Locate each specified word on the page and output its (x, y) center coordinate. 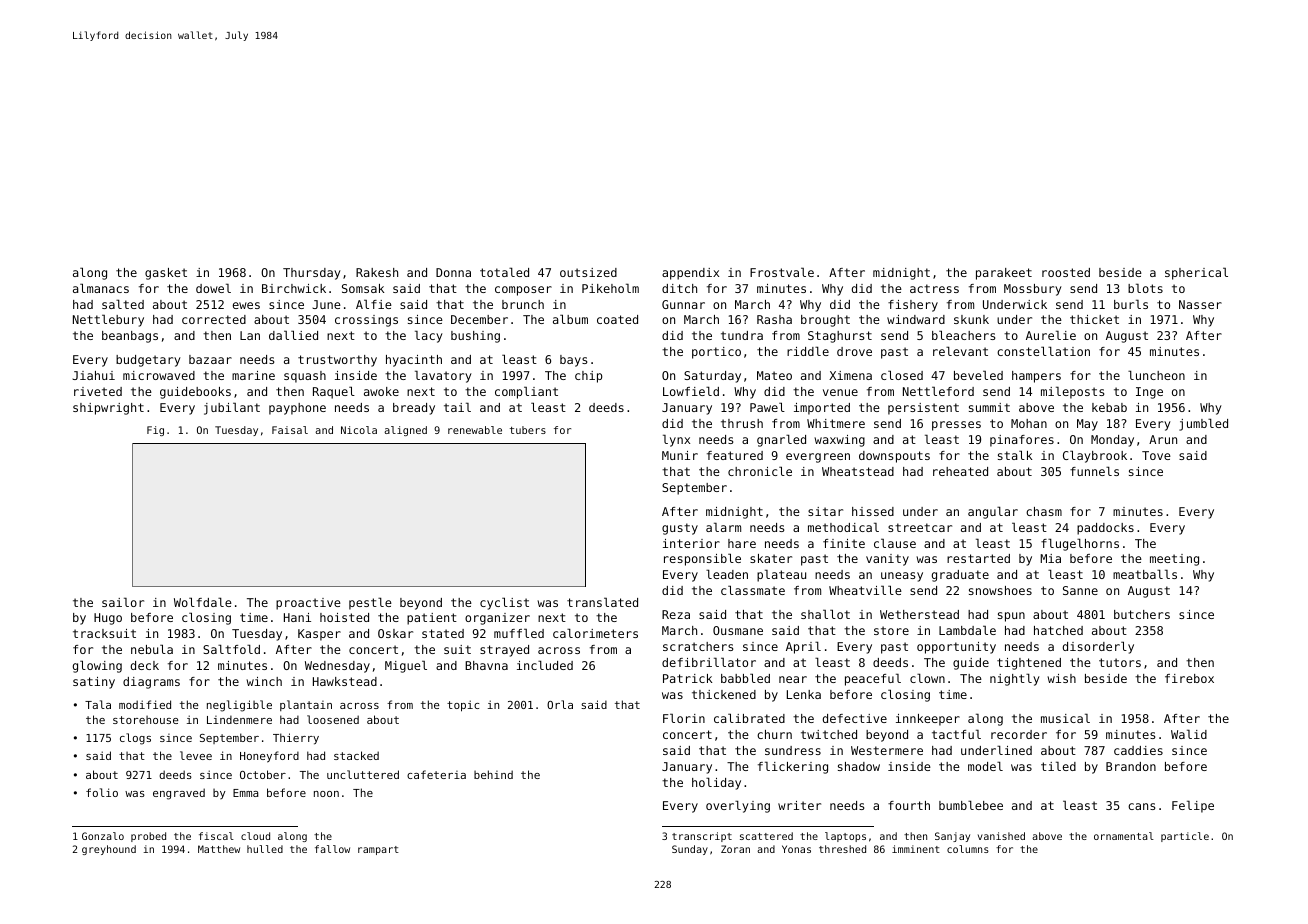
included (545, 665)
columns (968, 849)
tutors (1120, 662)
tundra (742, 335)
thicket (1094, 319)
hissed (873, 511)
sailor (123, 602)
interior (691, 543)
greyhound (109, 850)
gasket (166, 274)
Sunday (690, 850)
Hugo (108, 619)
